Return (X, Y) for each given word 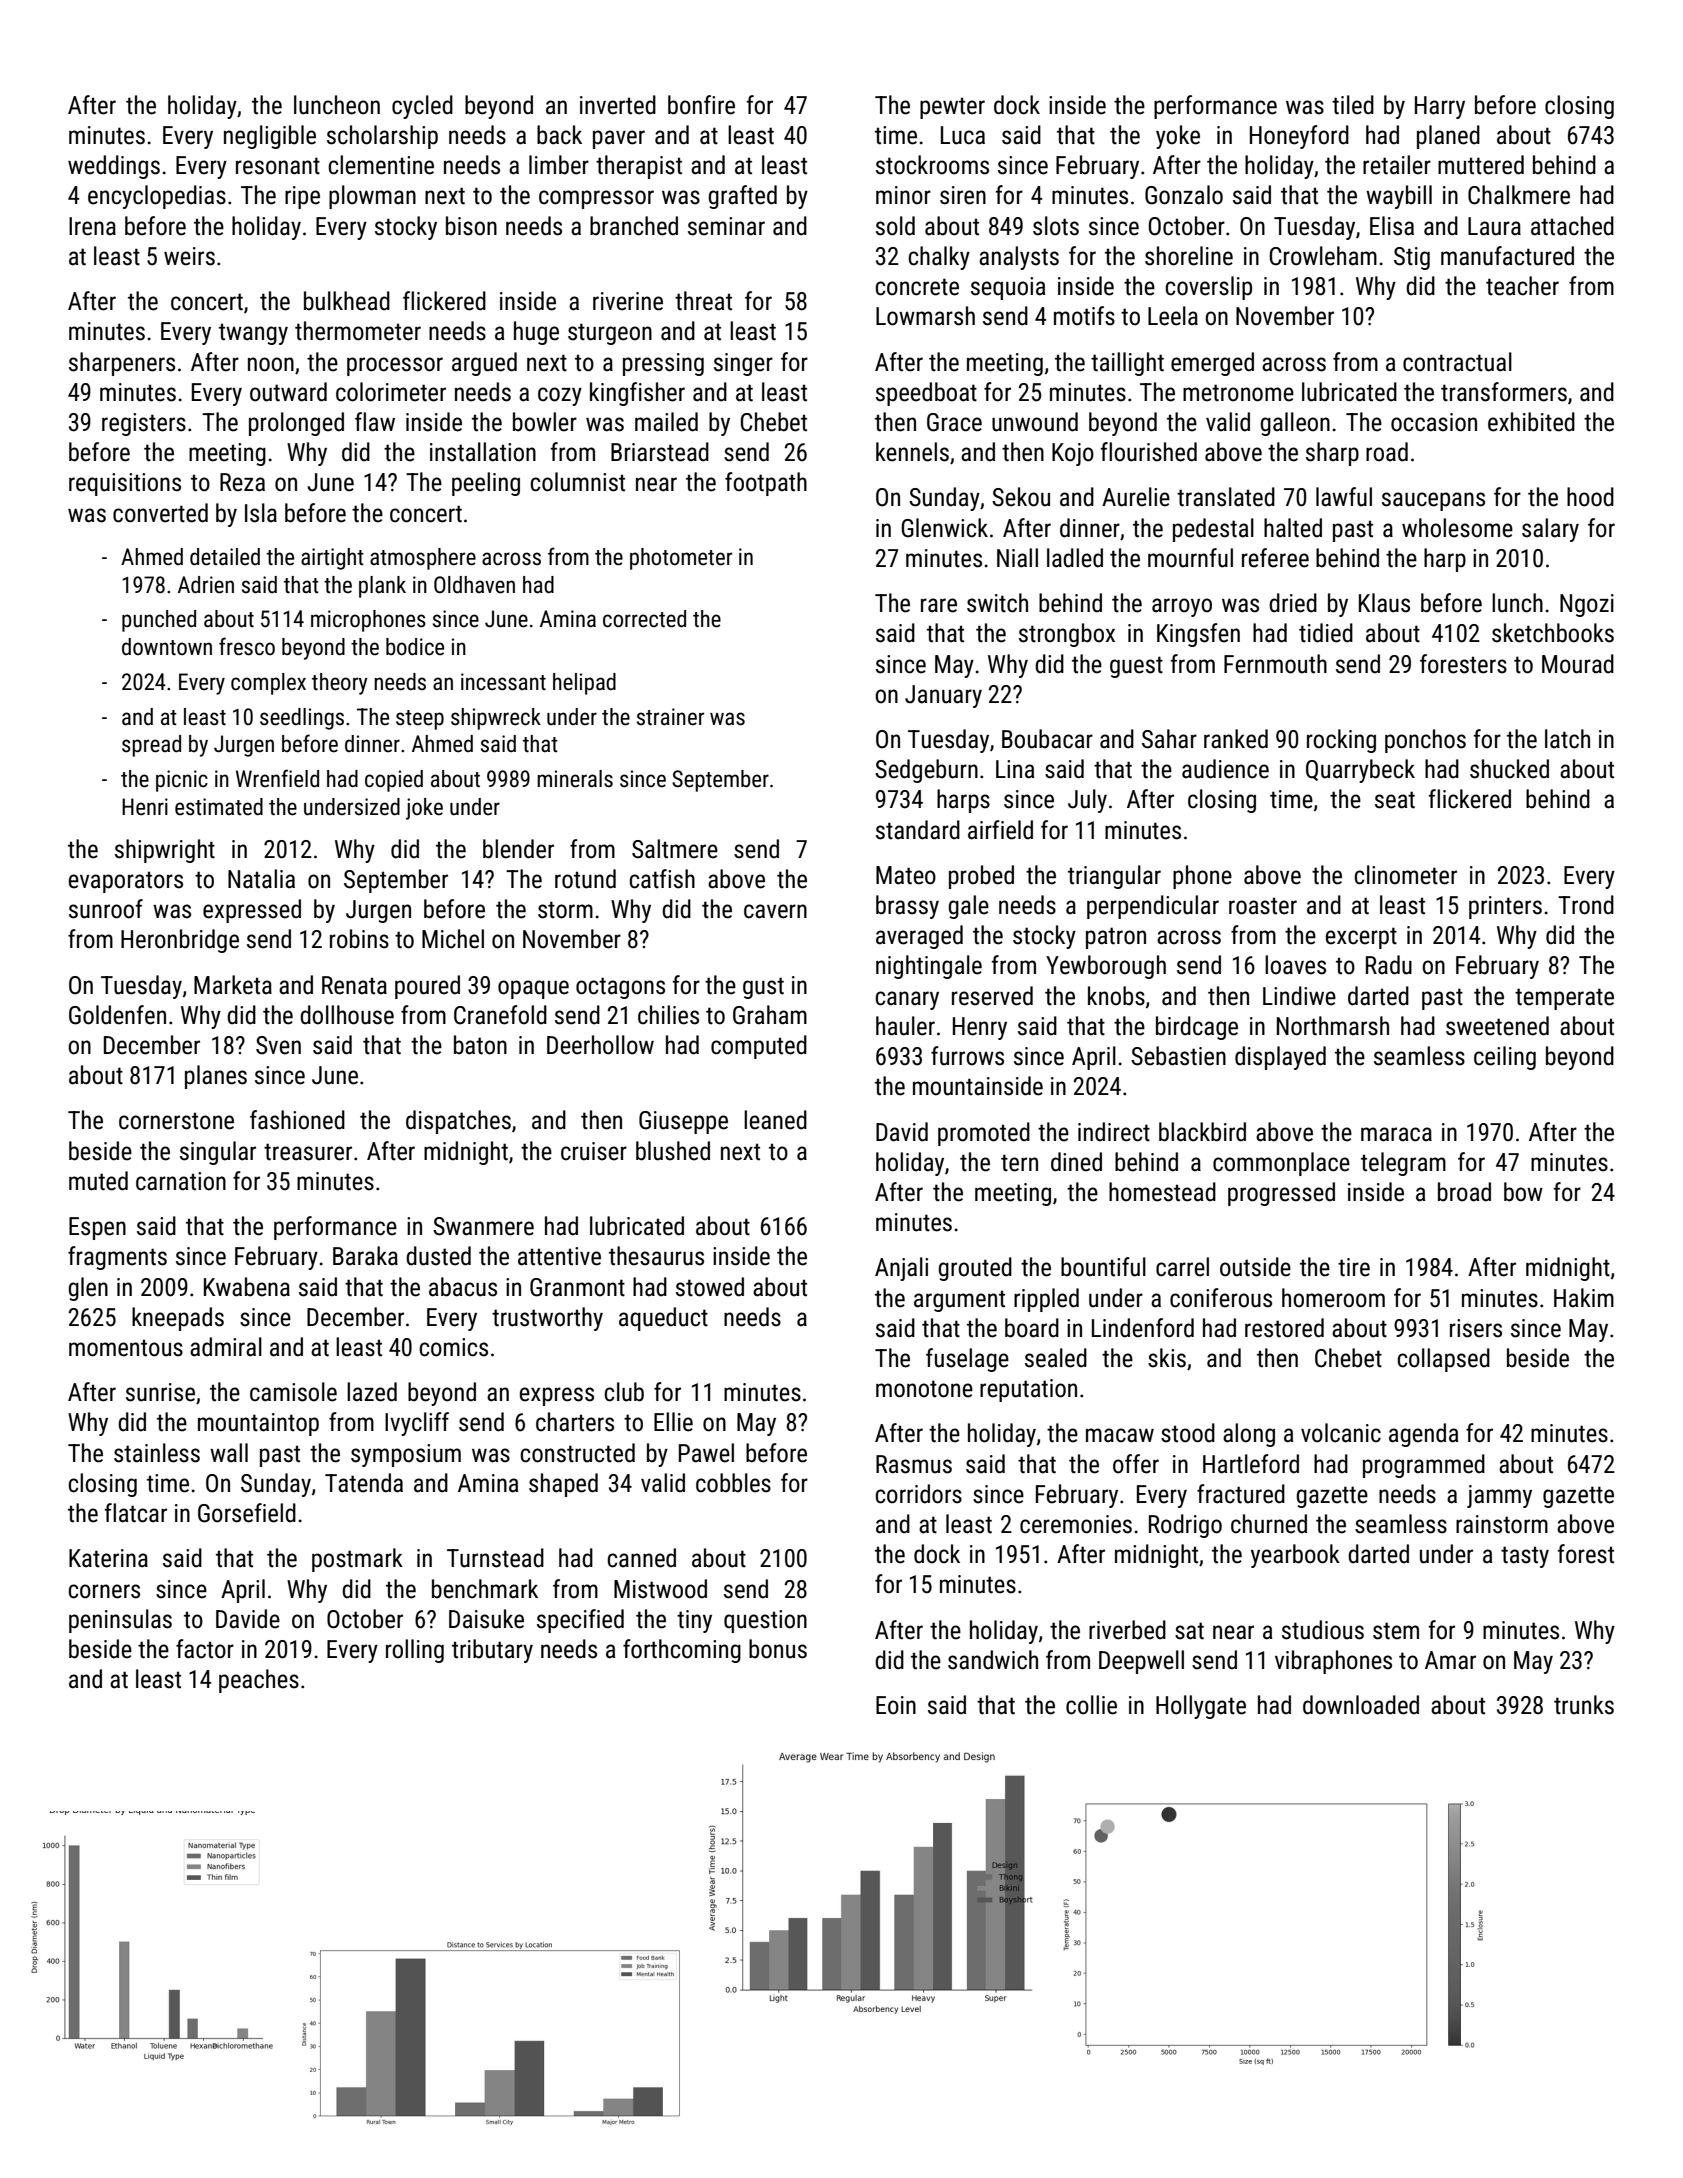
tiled (1353, 105)
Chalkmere (1519, 195)
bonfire (701, 105)
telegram (1403, 1164)
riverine (628, 301)
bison (471, 226)
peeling (486, 484)
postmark (357, 1560)
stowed (710, 1287)
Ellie (673, 1422)
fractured (1241, 1494)
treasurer (308, 1152)
